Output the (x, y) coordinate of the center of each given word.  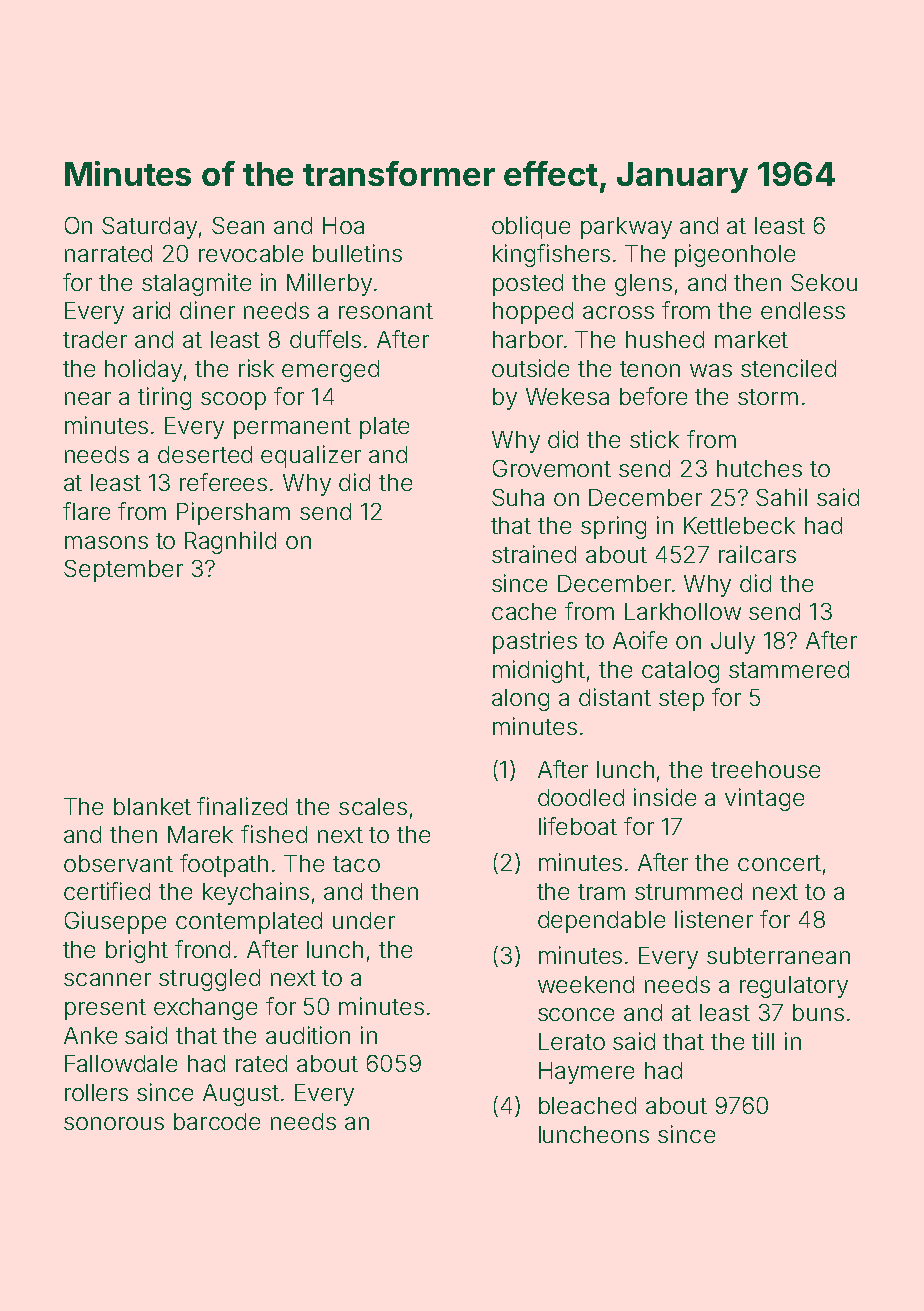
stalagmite (196, 284)
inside (665, 797)
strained (534, 554)
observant (118, 863)
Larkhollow (683, 611)
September (123, 571)
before (653, 396)
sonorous (114, 1123)
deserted (205, 454)
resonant (386, 311)
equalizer (311, 456)
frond (202, 949)
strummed (688, 891)
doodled (581, 797)
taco (356, 864)
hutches (759, 468)
